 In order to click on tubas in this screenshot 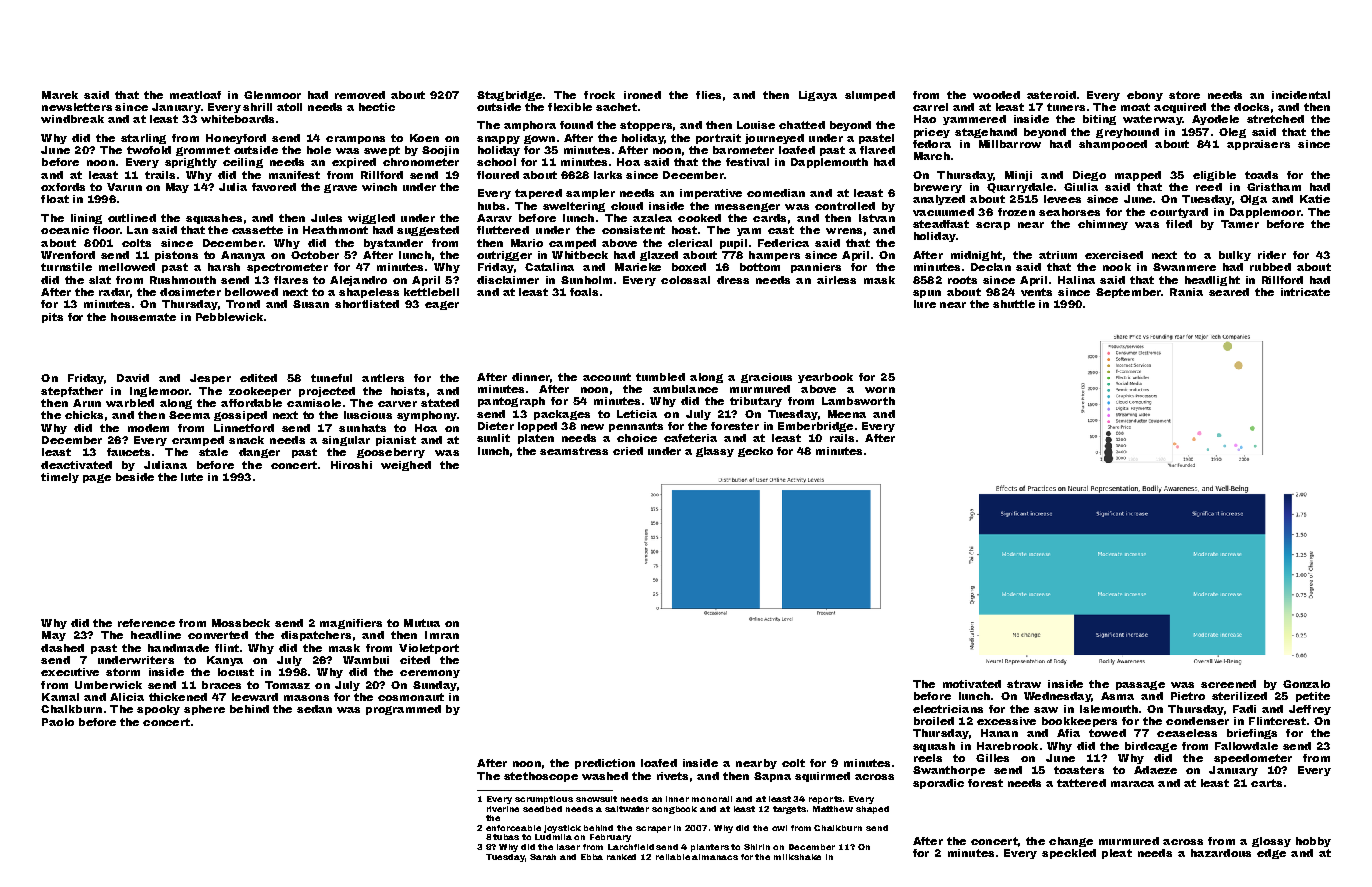, I will do `click(506, 837)`.
